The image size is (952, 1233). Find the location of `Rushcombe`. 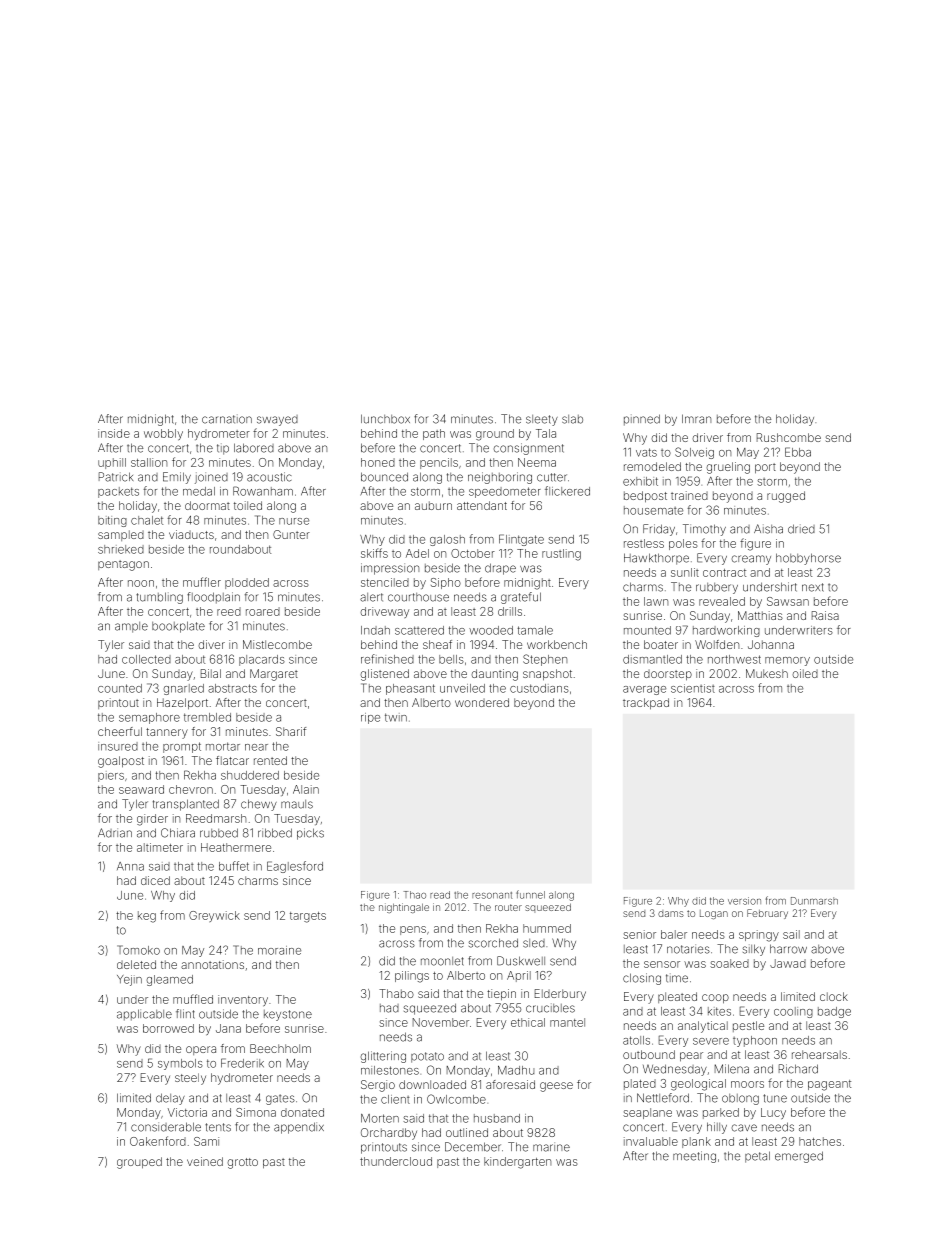

Rushcombe is located at coordinates (789, 437).
